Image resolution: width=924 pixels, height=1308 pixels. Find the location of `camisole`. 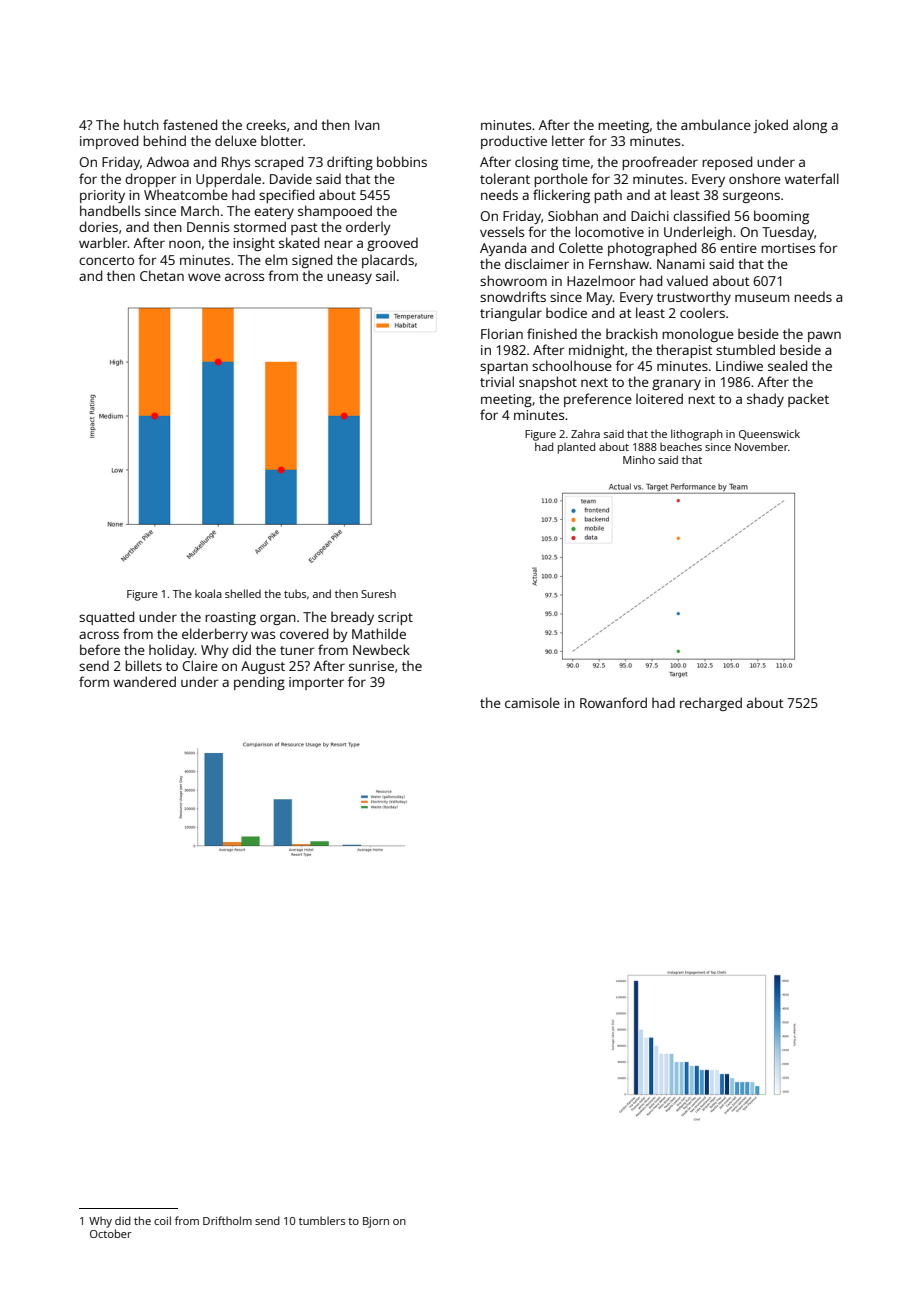

camisole is located at coordinates (532, 702).
